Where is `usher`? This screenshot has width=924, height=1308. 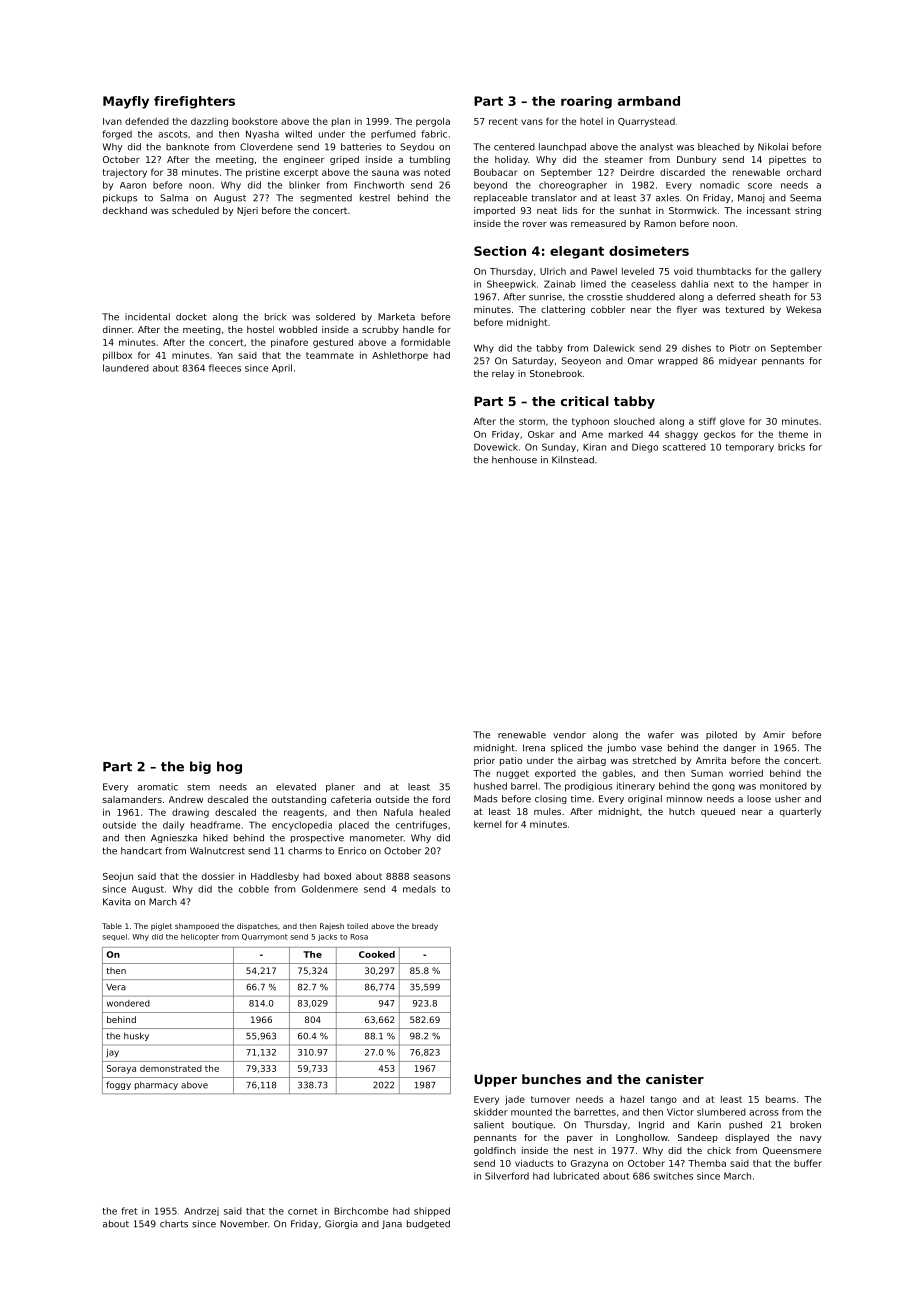 usher is located at coordinates (788, 799).
